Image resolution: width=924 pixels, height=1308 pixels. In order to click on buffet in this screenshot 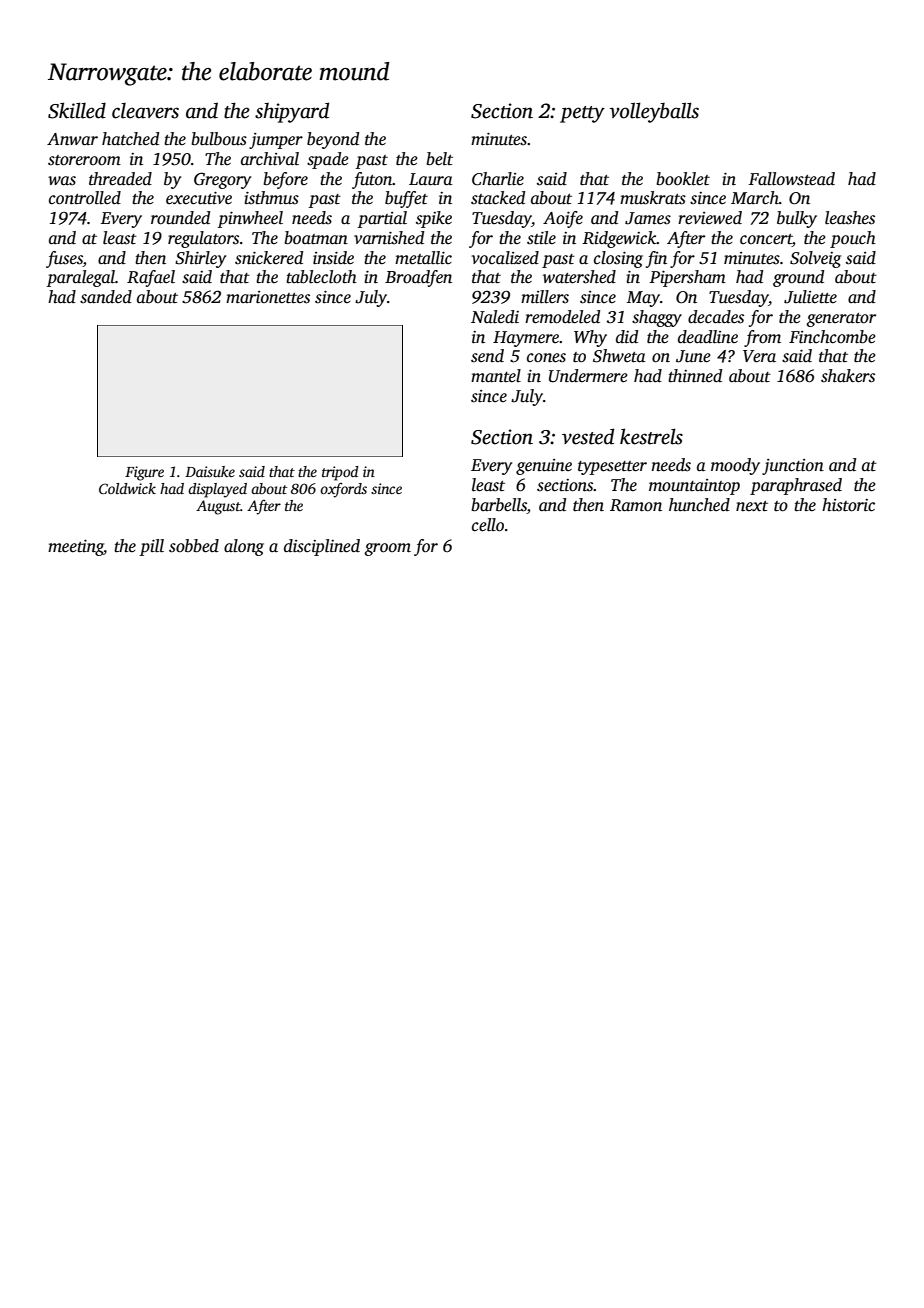, I will do `click(406, 199)`.
